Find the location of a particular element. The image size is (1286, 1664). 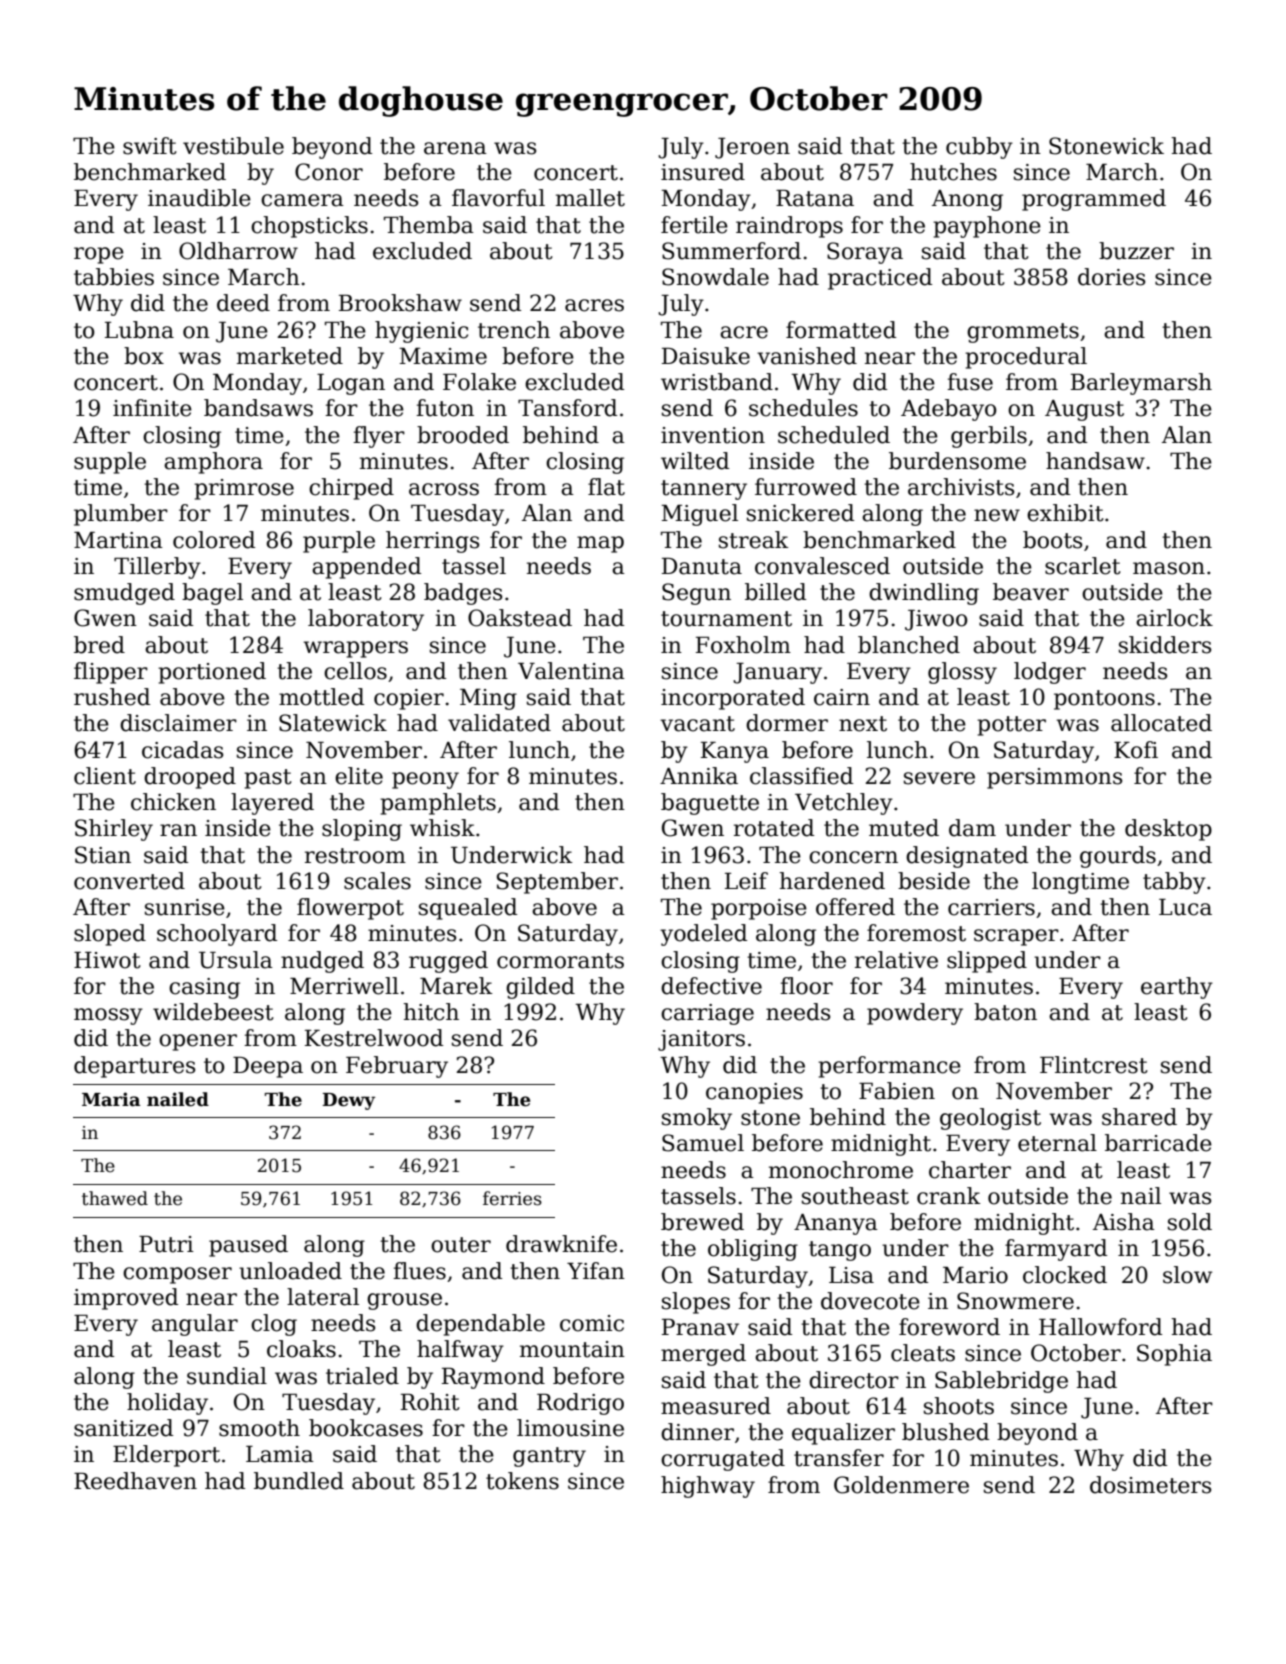

infinite is located at coordinates (152, 408).
